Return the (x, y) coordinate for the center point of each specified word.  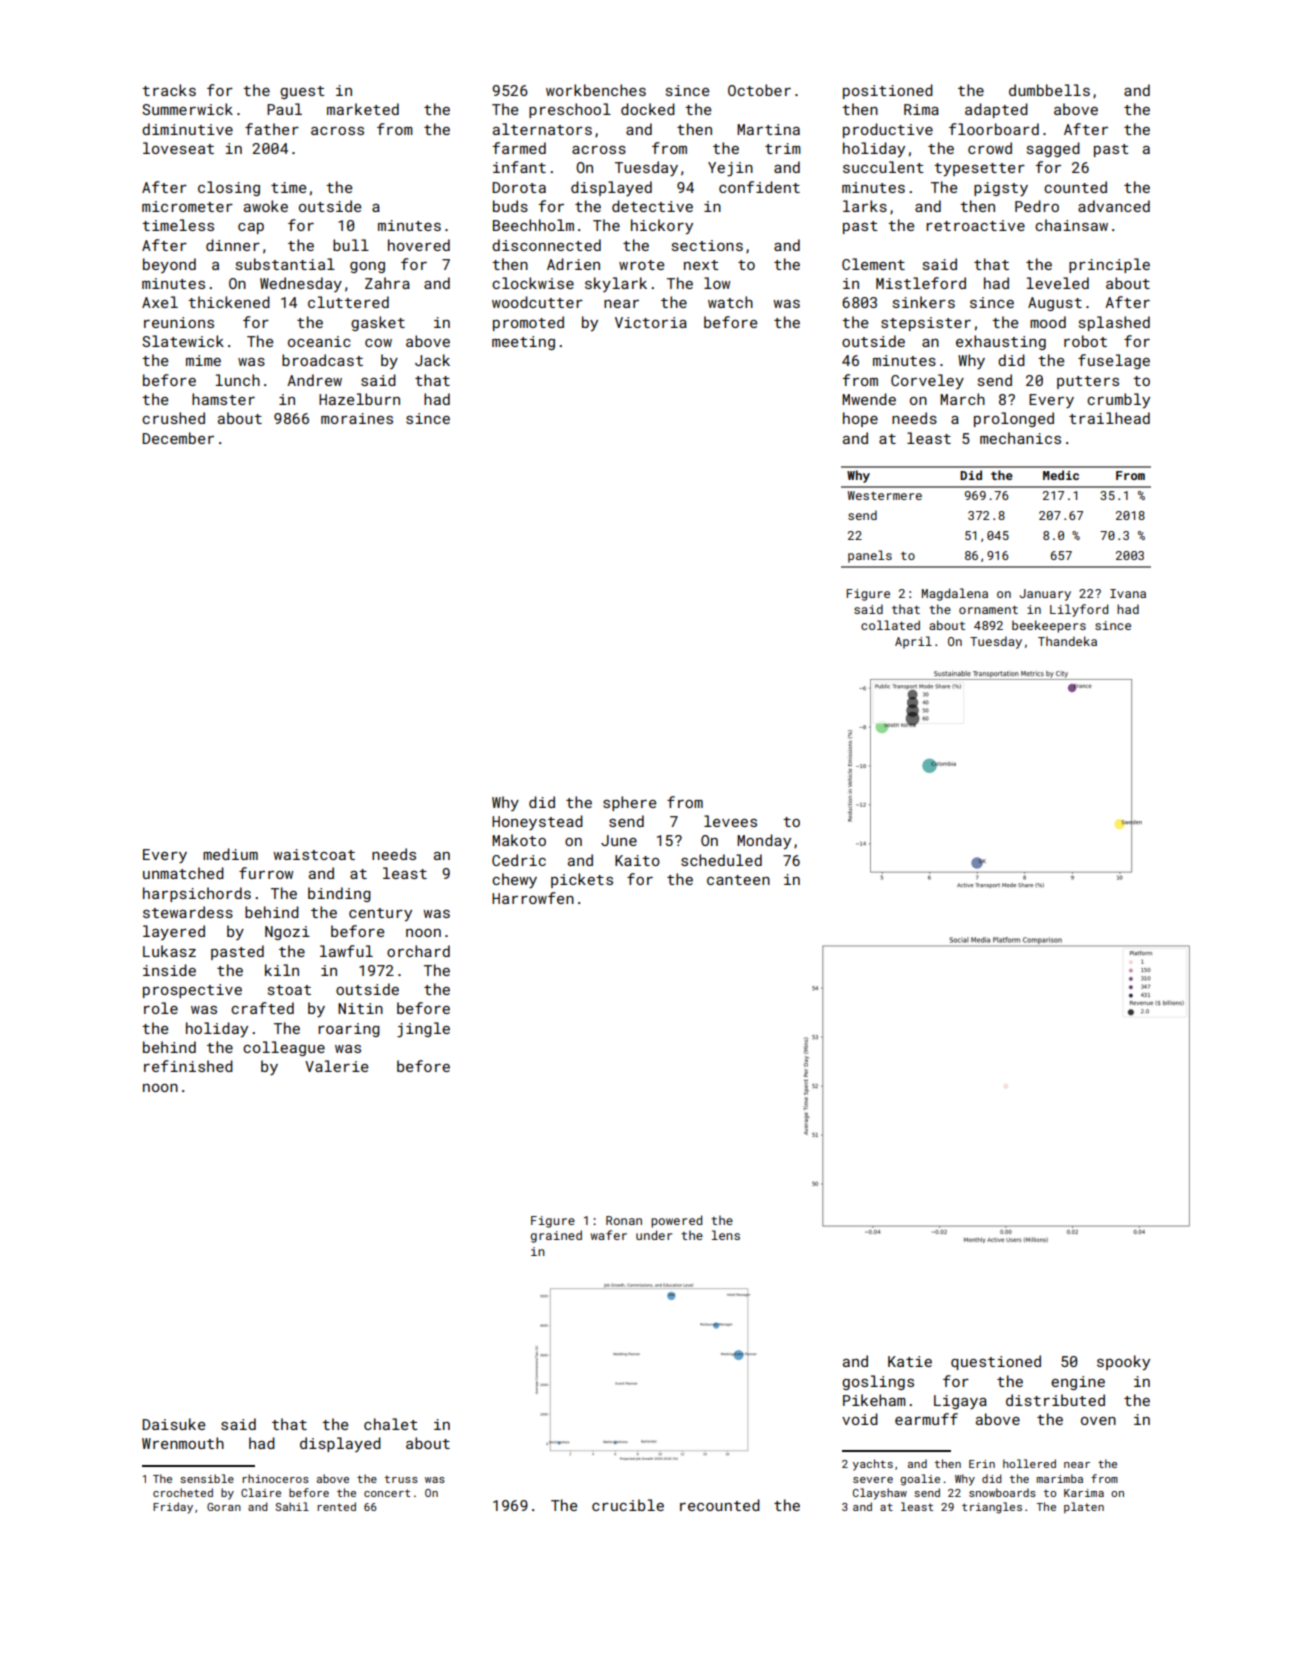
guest (302, 92)
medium (230, 854)
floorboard (994, 129)
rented (336, 1506)
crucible (628, 1505)
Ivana (1128, 593)
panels (870, 556)
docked (648, 109)
